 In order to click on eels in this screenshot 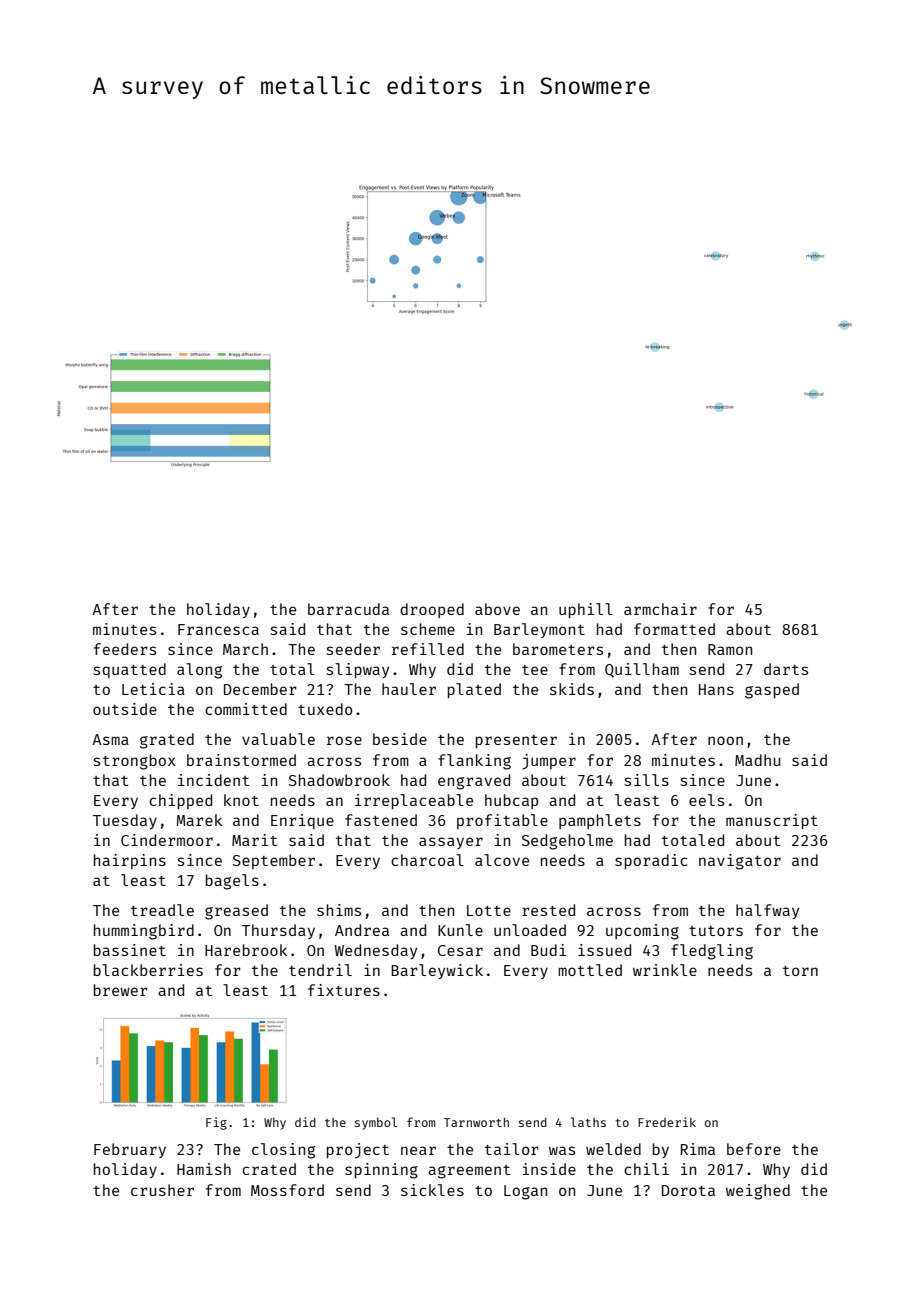, I will do `click(706, 800)`.
